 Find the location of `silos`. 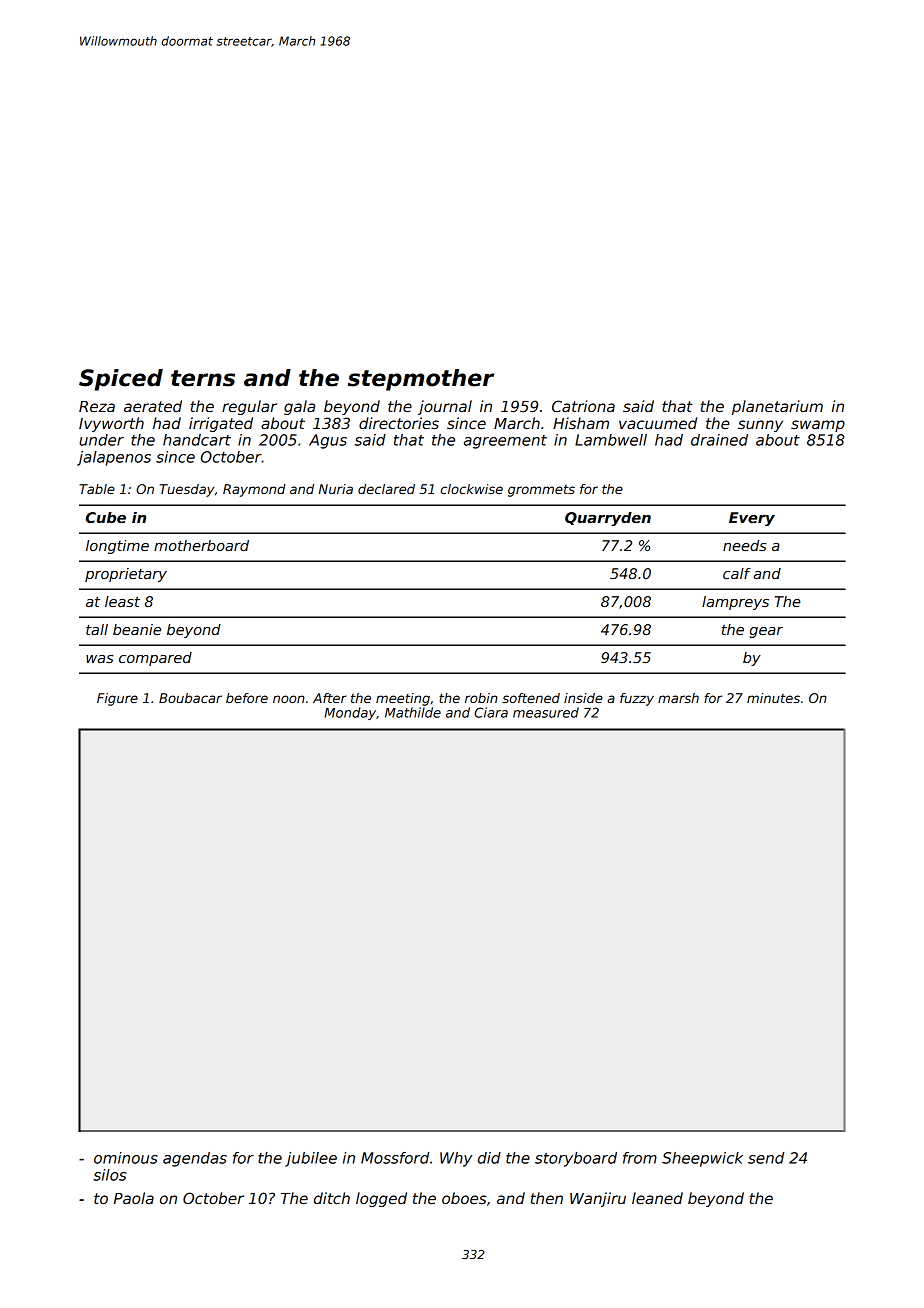

silos is located at coordinates (109, 1175).
